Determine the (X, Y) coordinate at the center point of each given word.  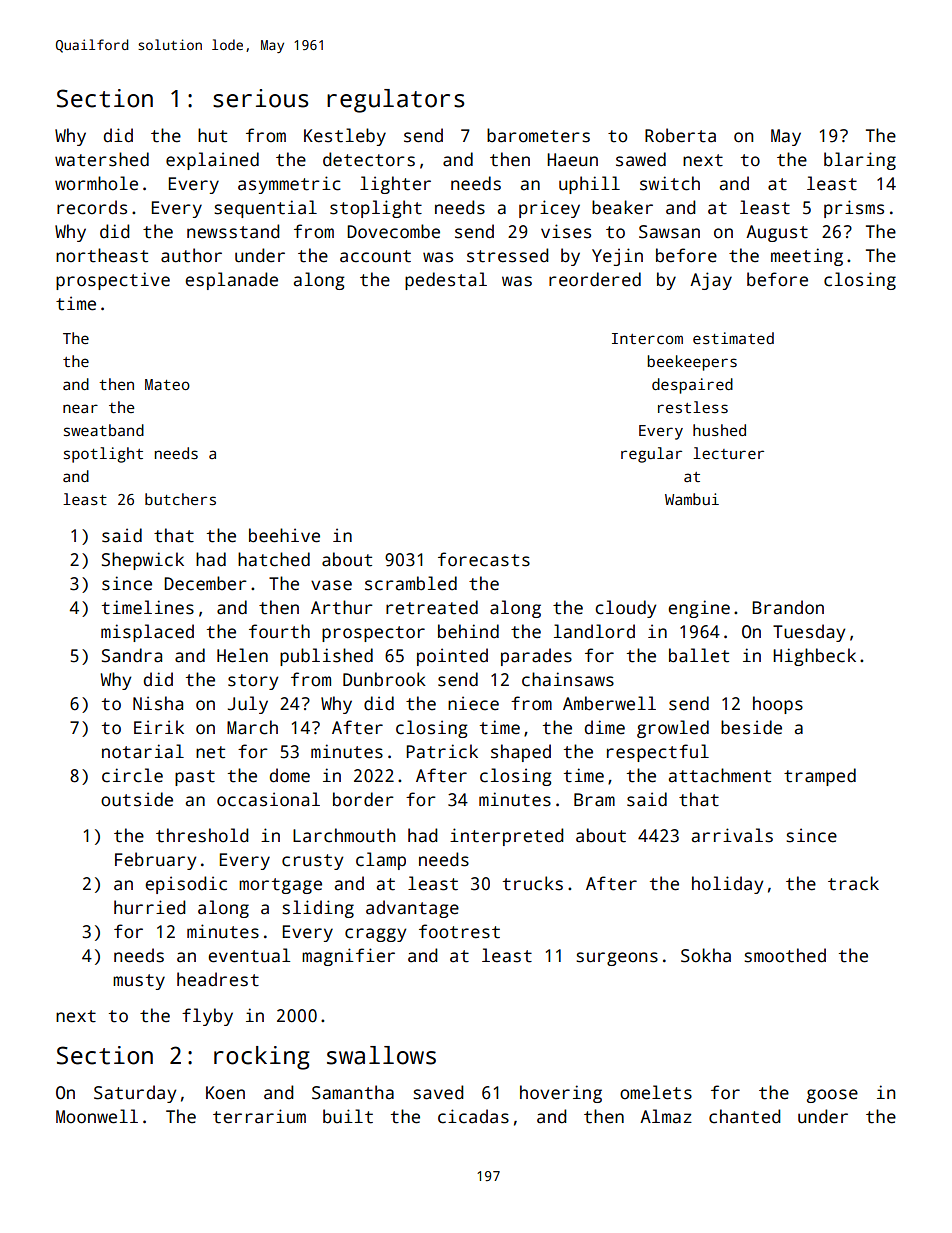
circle (132, 775)
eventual (249, 955)
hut (212, 135)
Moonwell (97, 1116)
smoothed (785, 955)
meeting (807, 257)
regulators (395, 101)
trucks (533, 883)
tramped (820, 777)
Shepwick (143, 561)
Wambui (692, 499)
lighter (395, 185)
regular (651, 455)
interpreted (506, 837)
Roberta (680, 135)
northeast (102, 255)
